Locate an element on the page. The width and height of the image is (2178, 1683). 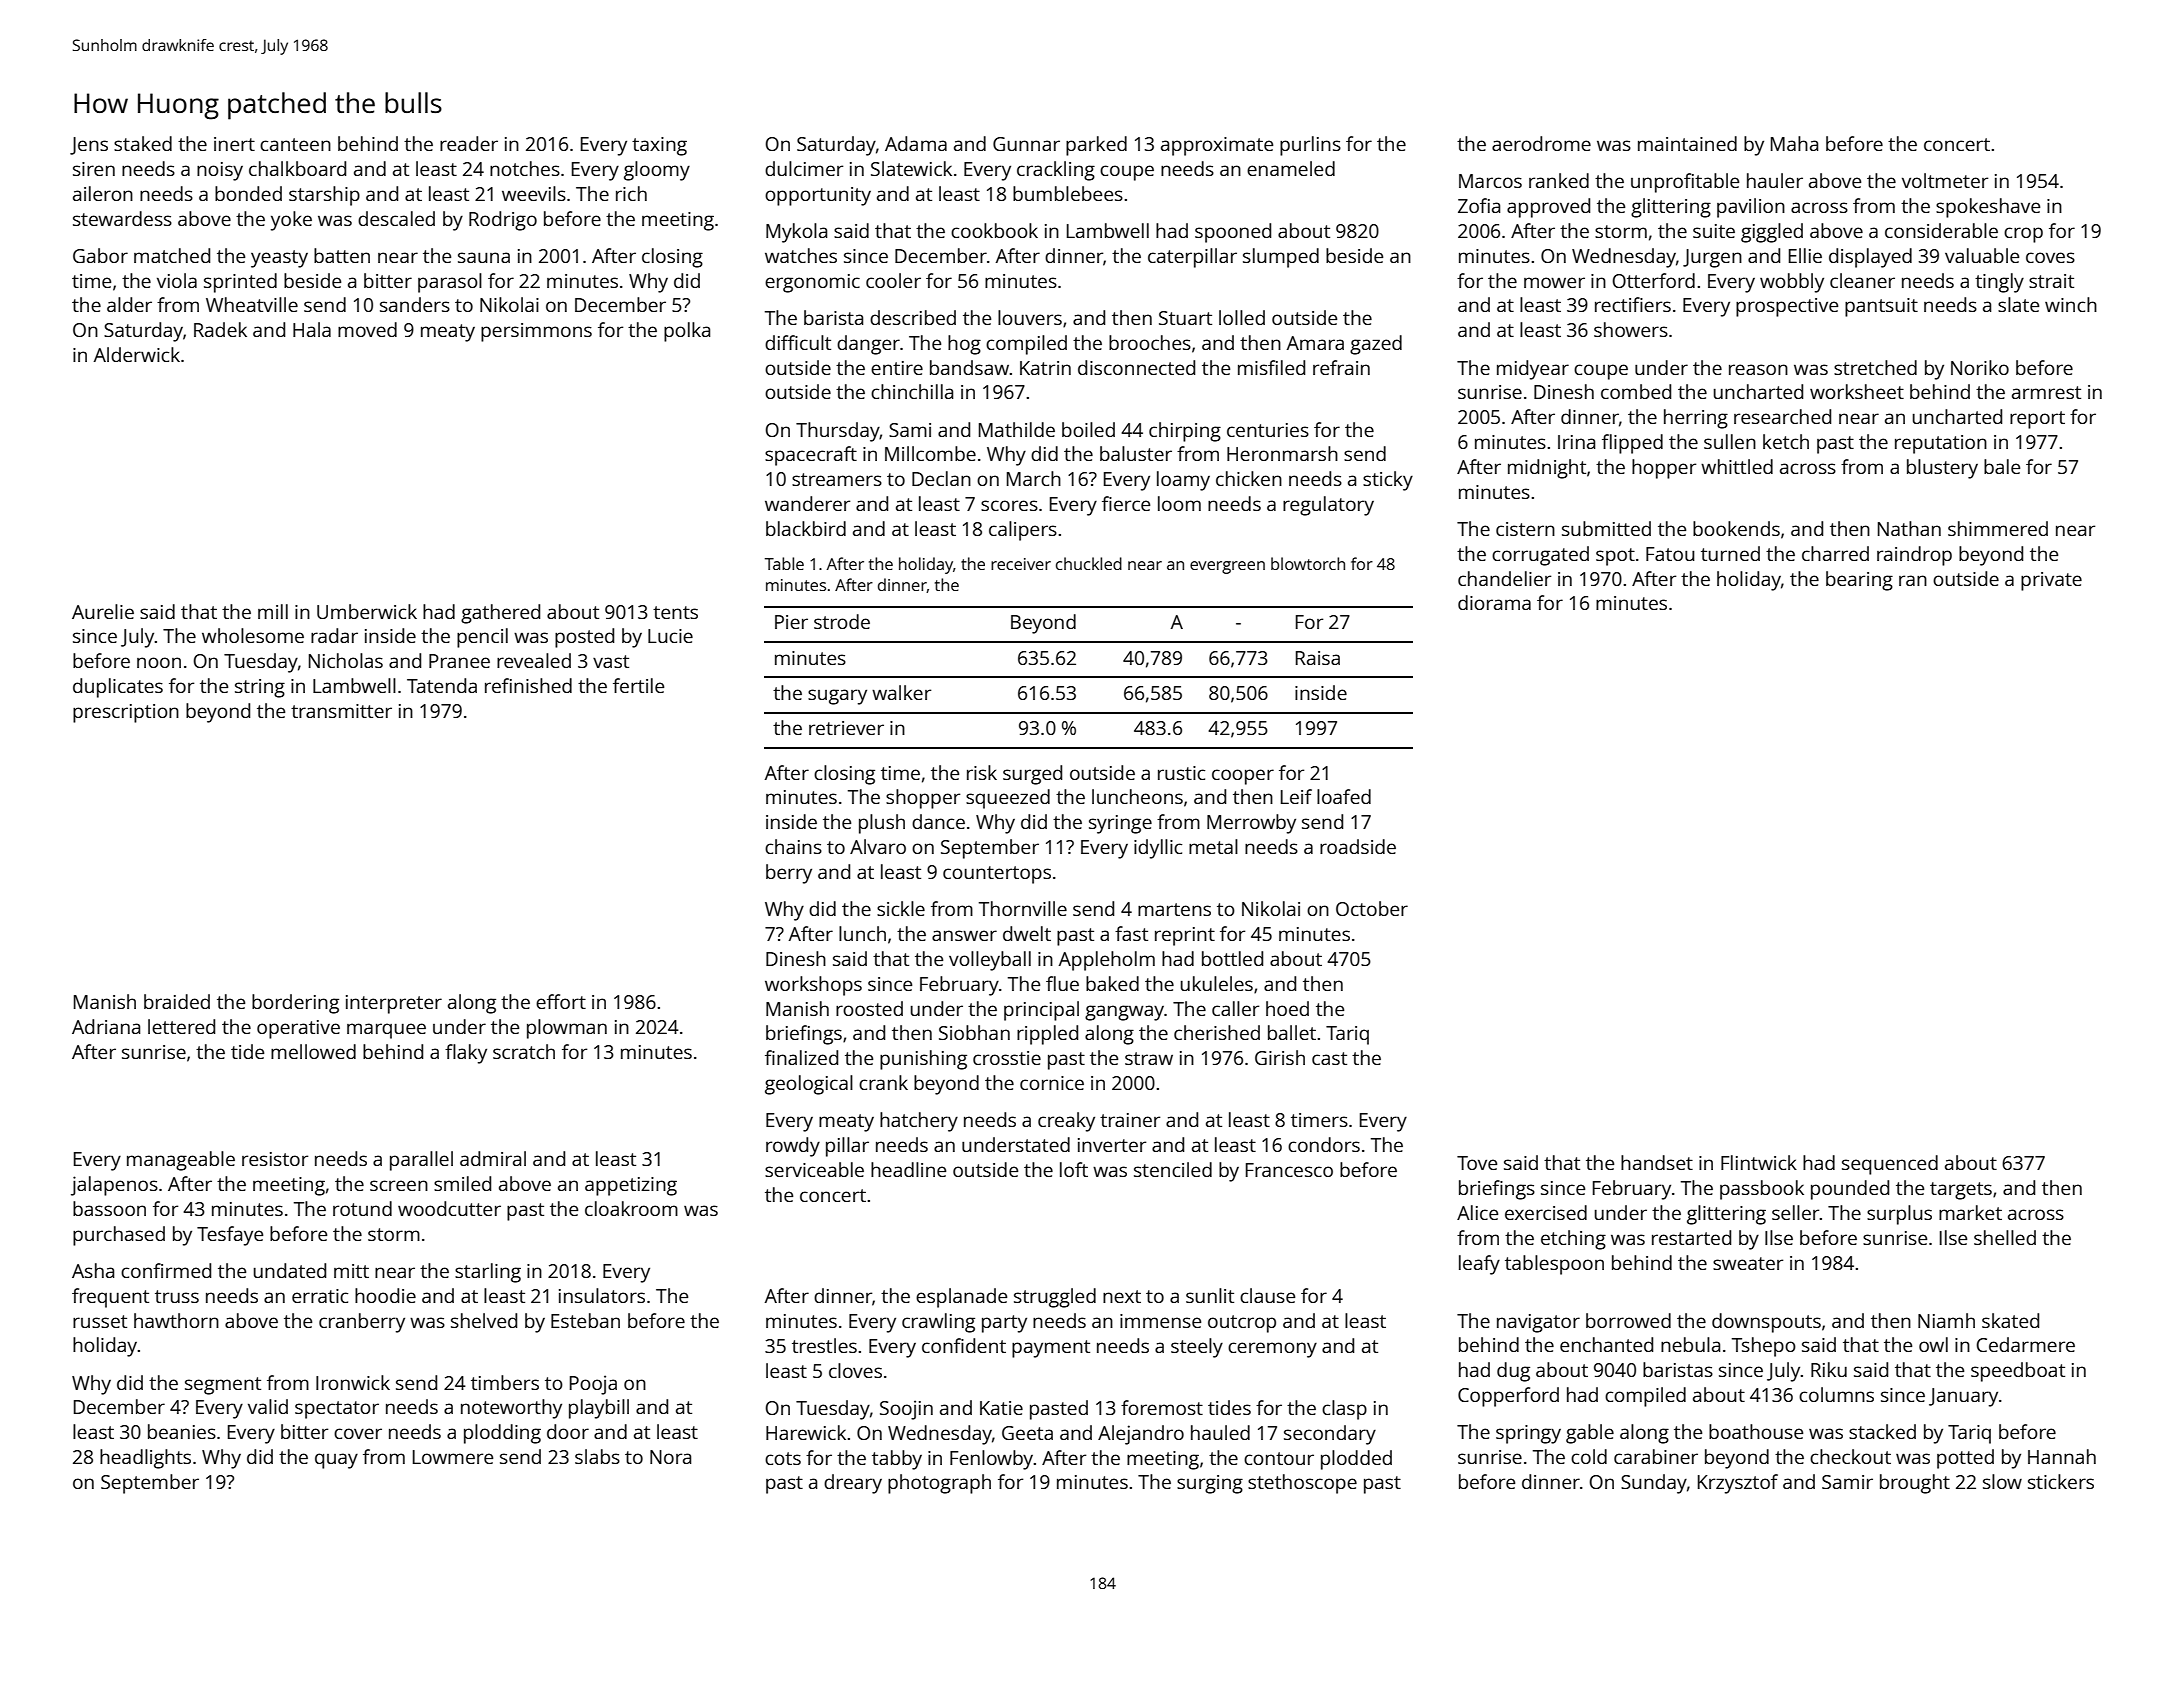
Jens is located at coordinates (89, 146).
